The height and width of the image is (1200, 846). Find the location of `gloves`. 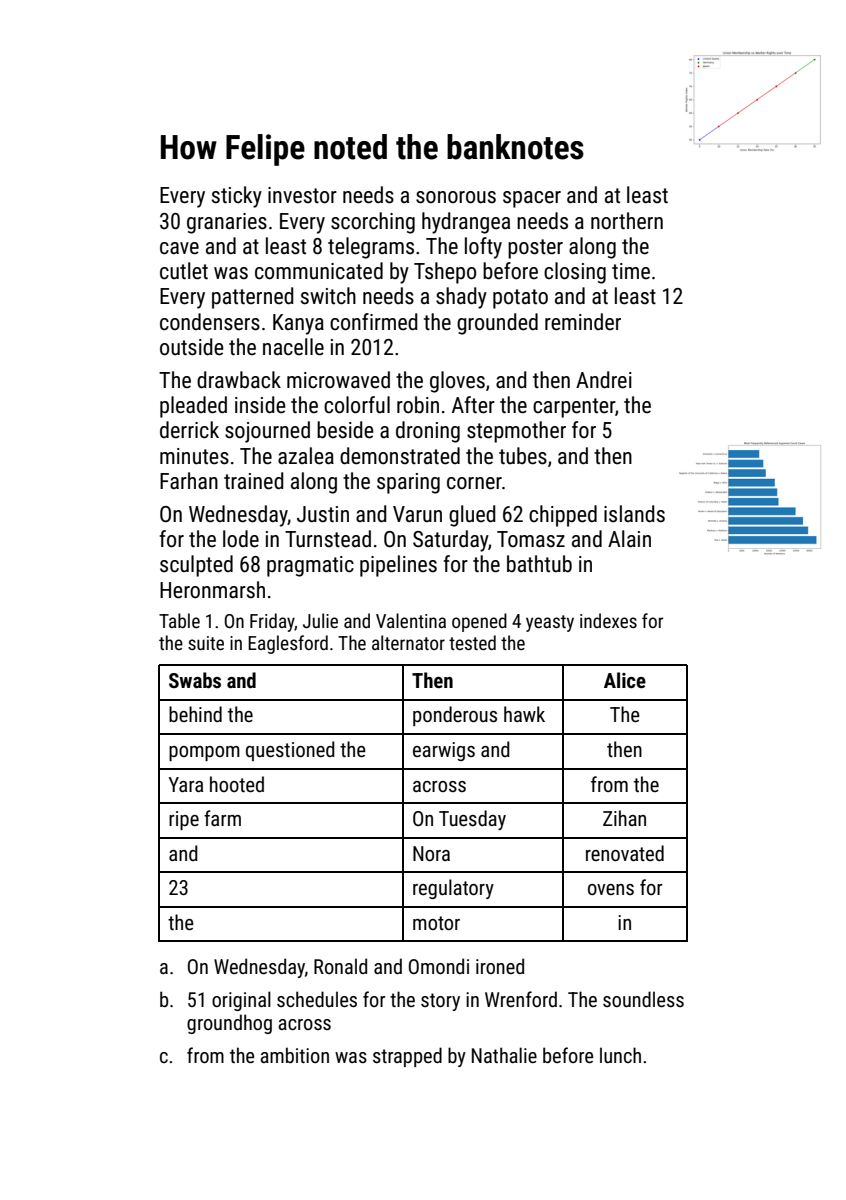

gloves is located at coordinates (457, 382).
